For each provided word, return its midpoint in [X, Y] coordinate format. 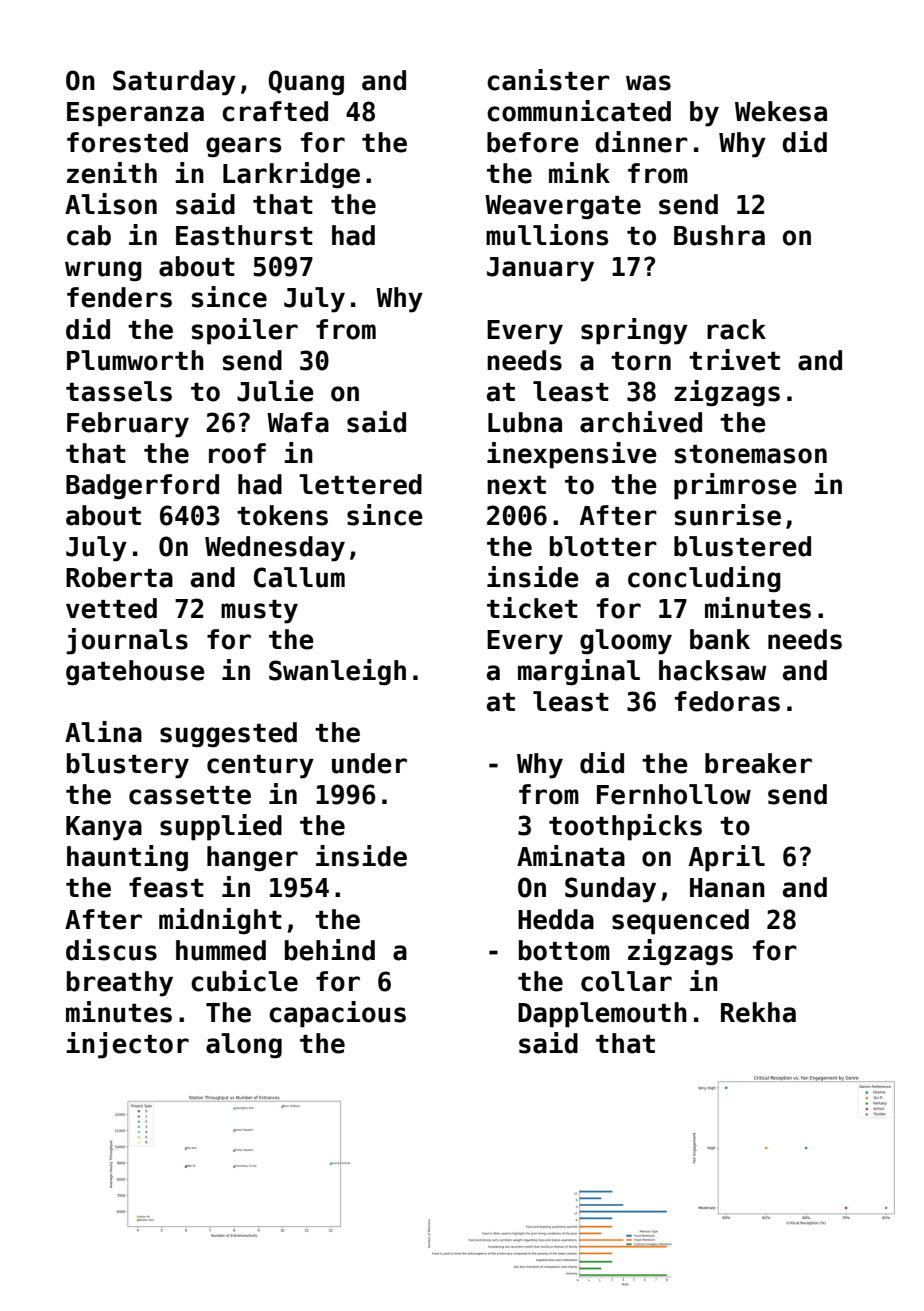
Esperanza [135, 114]
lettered [360, 484]
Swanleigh [337, 672]
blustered [742, 546]
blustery [128, 766]
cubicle [244, 981]
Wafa [298, 422]
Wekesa [781, 111]
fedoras [727, 701]
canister [548, 80]
